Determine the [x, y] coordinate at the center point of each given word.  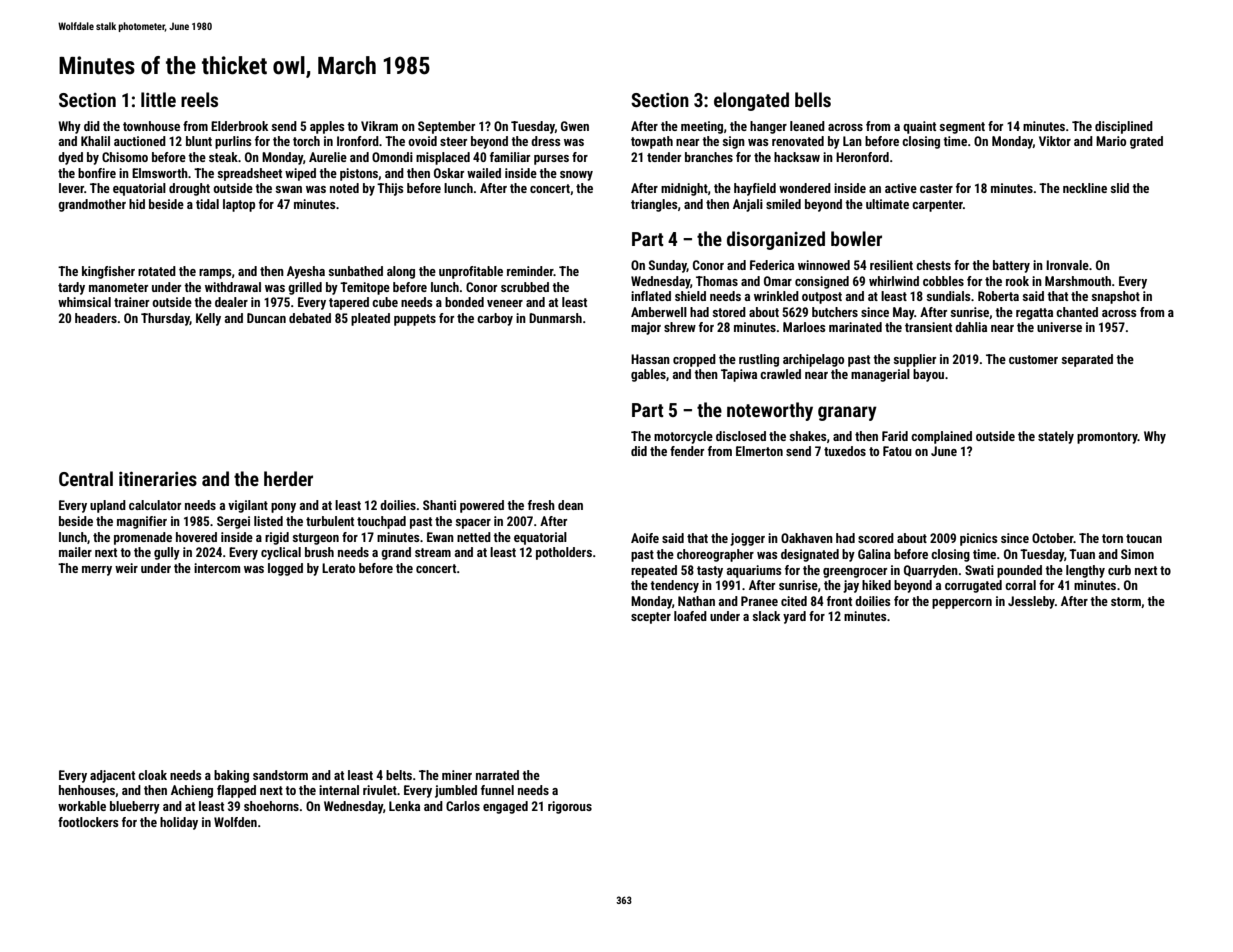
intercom [217, 568]
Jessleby [1031, 602]
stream [433, 552]
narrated [497, 775]
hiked [876, 585]
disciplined [1124, 127]
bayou [928, 375]
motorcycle [683, 437]
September [446, 127]
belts [399, 775]
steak [223, 157]
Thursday [165, 319]
